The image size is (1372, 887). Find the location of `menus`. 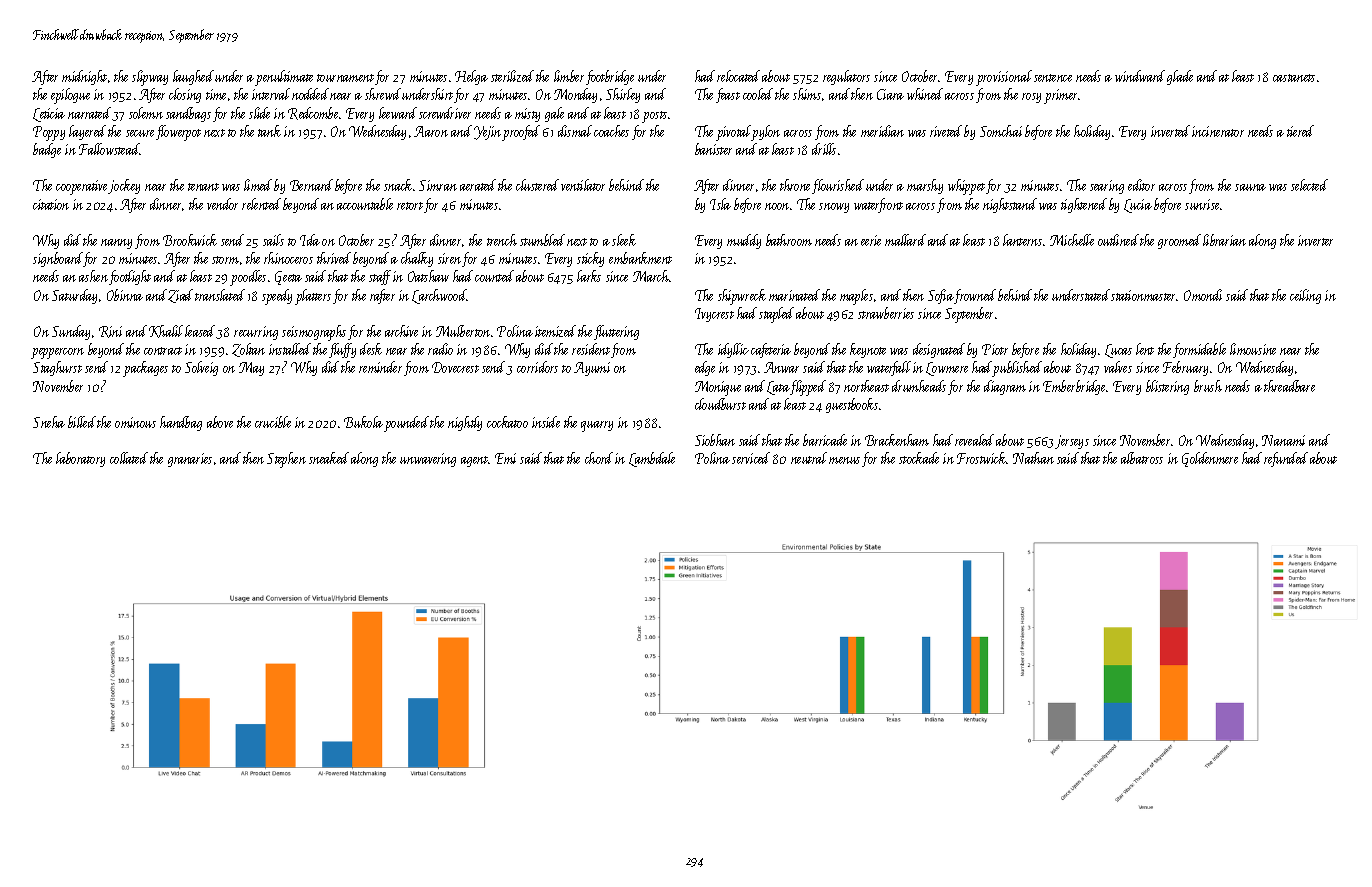

menus is located at coordinates (844, 460).
